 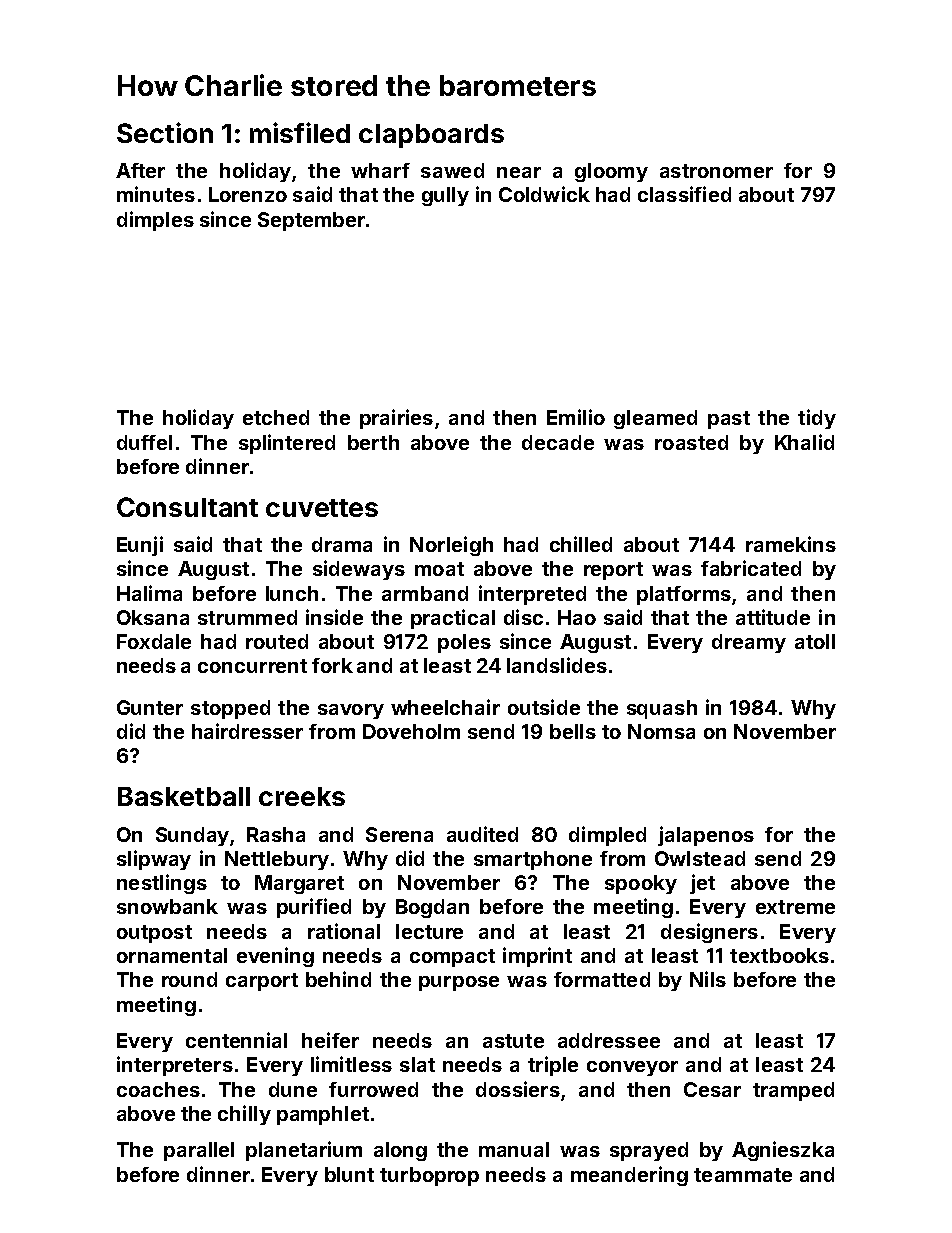 What do you see at coordinates (199, 1151) in the screenshot?
I see `parallel` at bounding box center [199, 1151].
